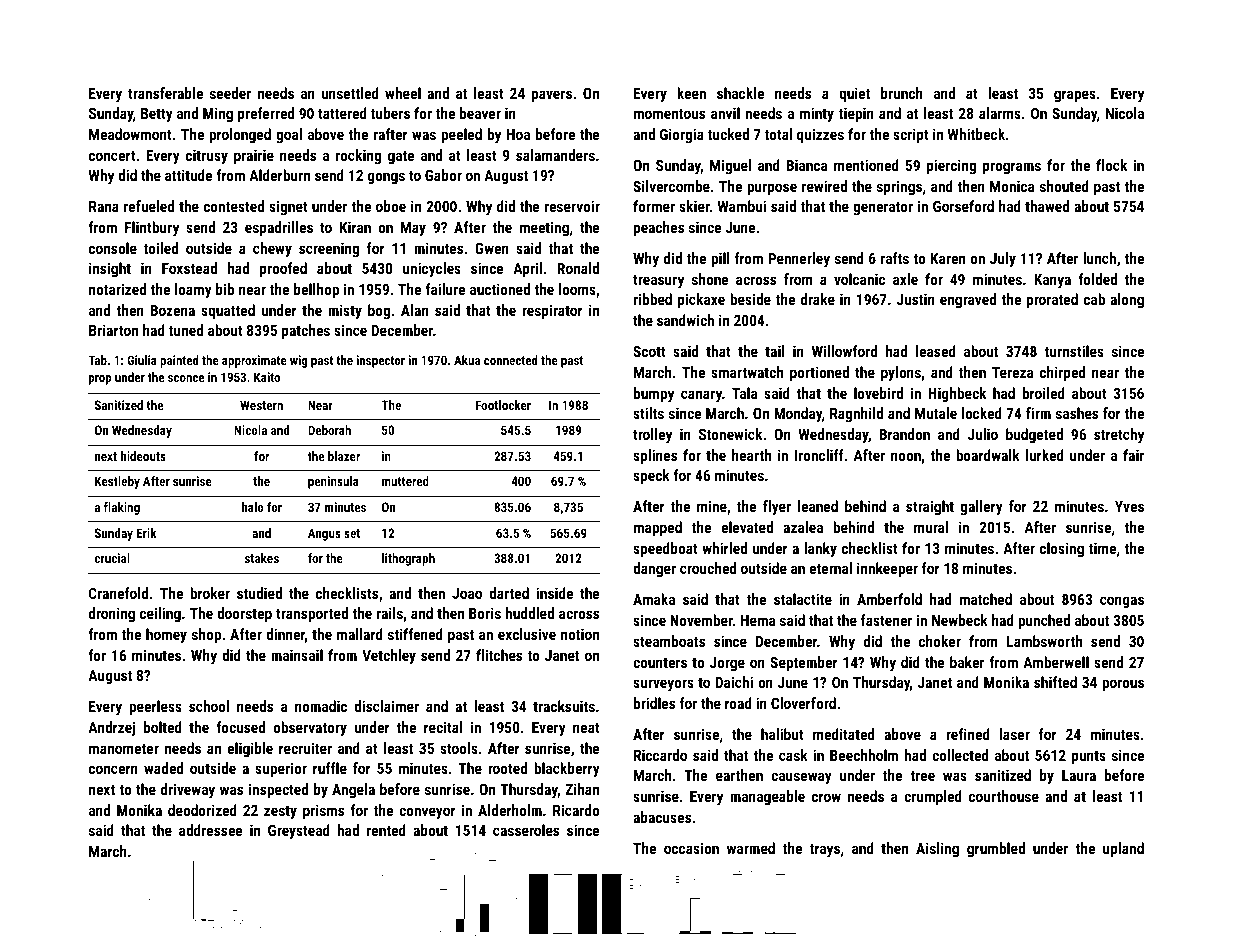 This screenshot has height=952, width=1233. Describe the element at coordinates (1075, 96) in the screenshot. I see `grapes` at that location.
